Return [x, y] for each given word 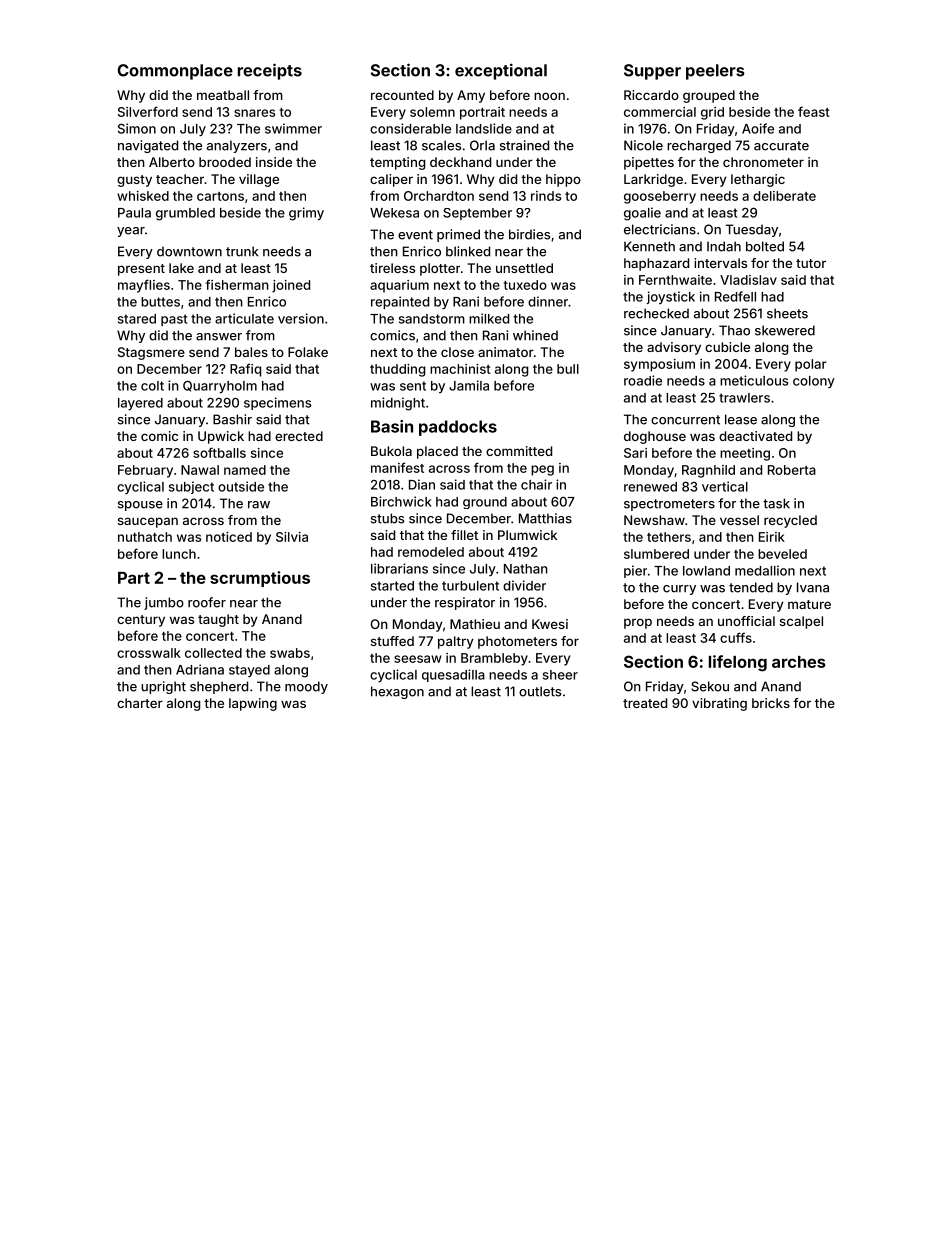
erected [299, 436]
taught [218, 620]
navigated [148, 146]
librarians [399, 568]
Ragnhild [708, 471]
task [776, 503]
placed [437, 452]
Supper [652, 72]
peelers [715, 72]
